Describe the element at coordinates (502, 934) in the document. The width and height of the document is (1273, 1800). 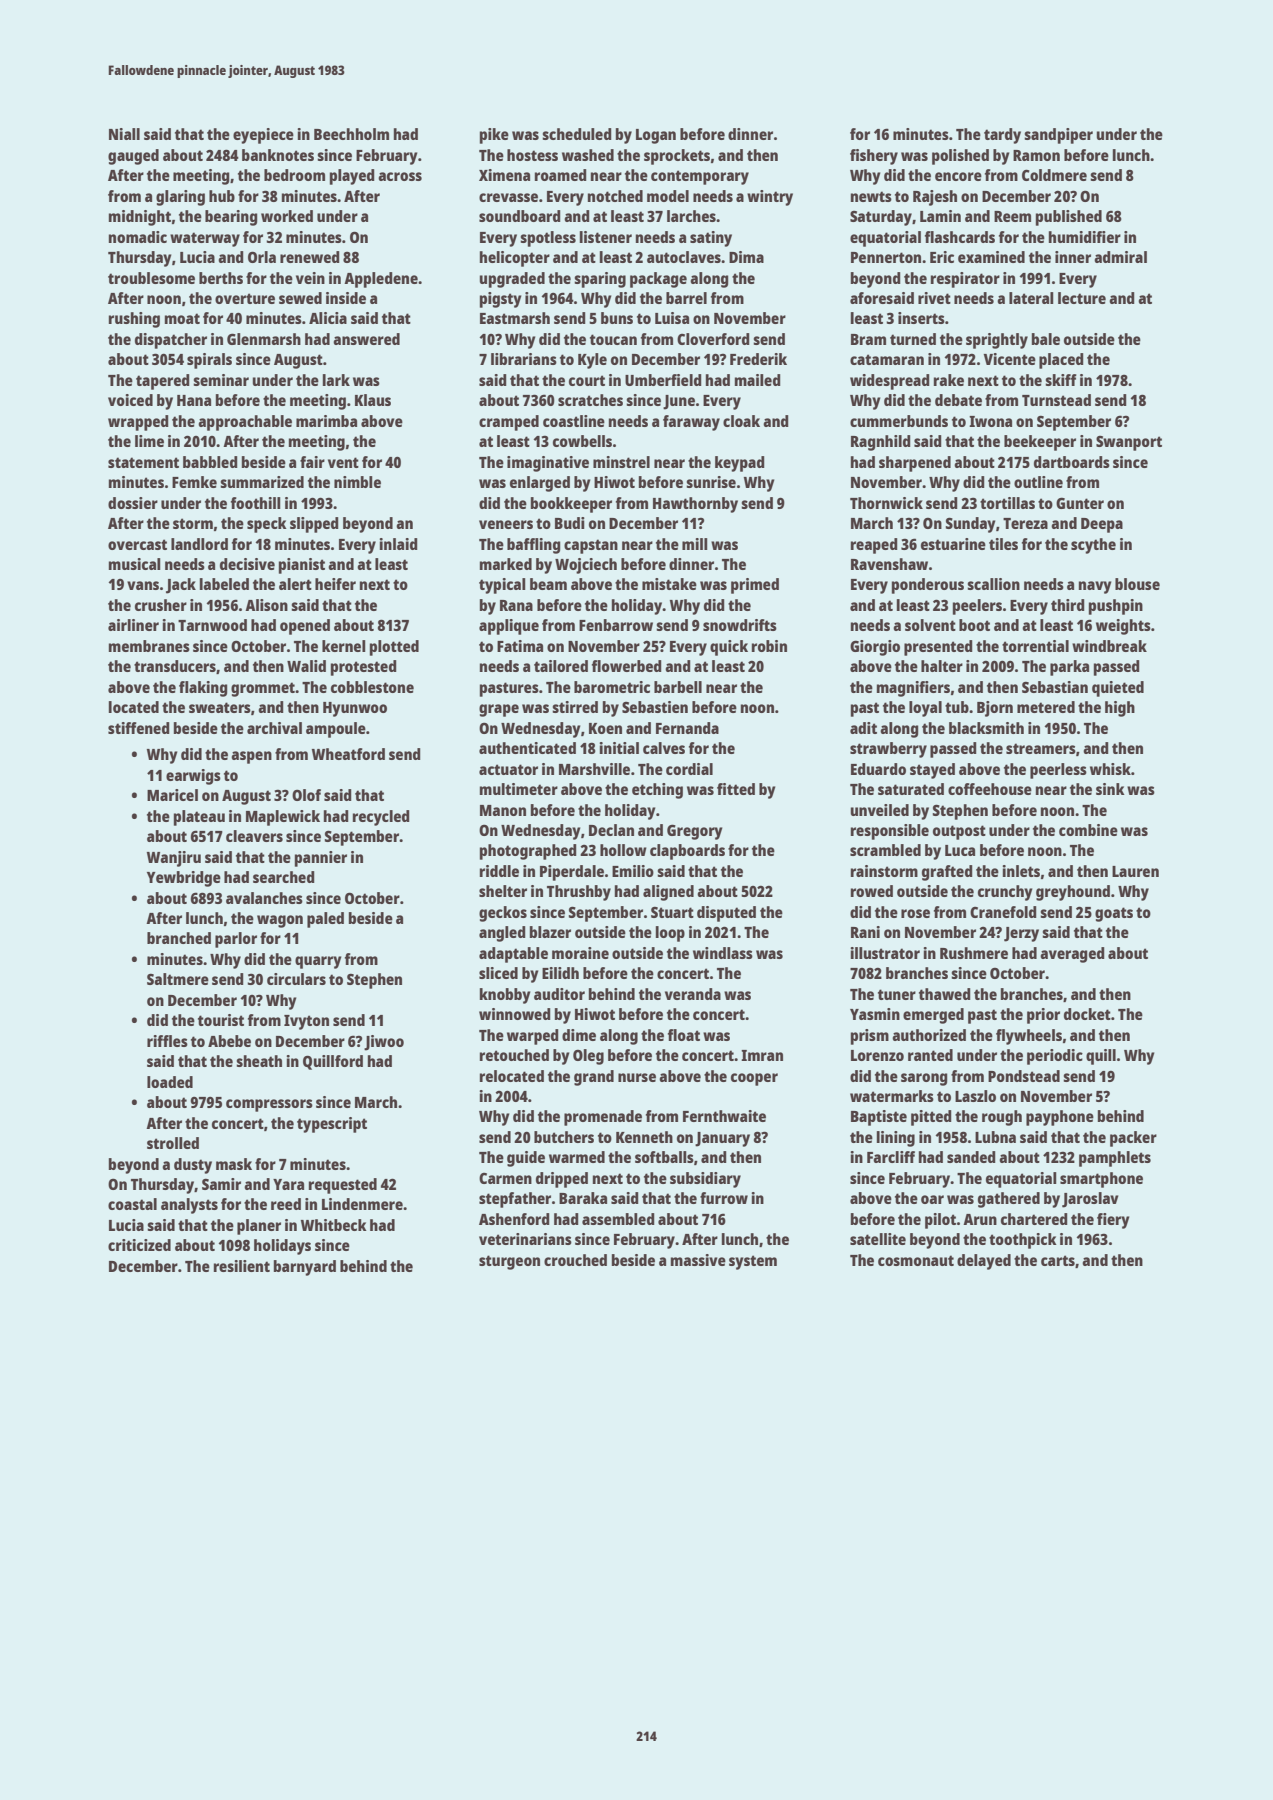
I see `angled` at that location.
